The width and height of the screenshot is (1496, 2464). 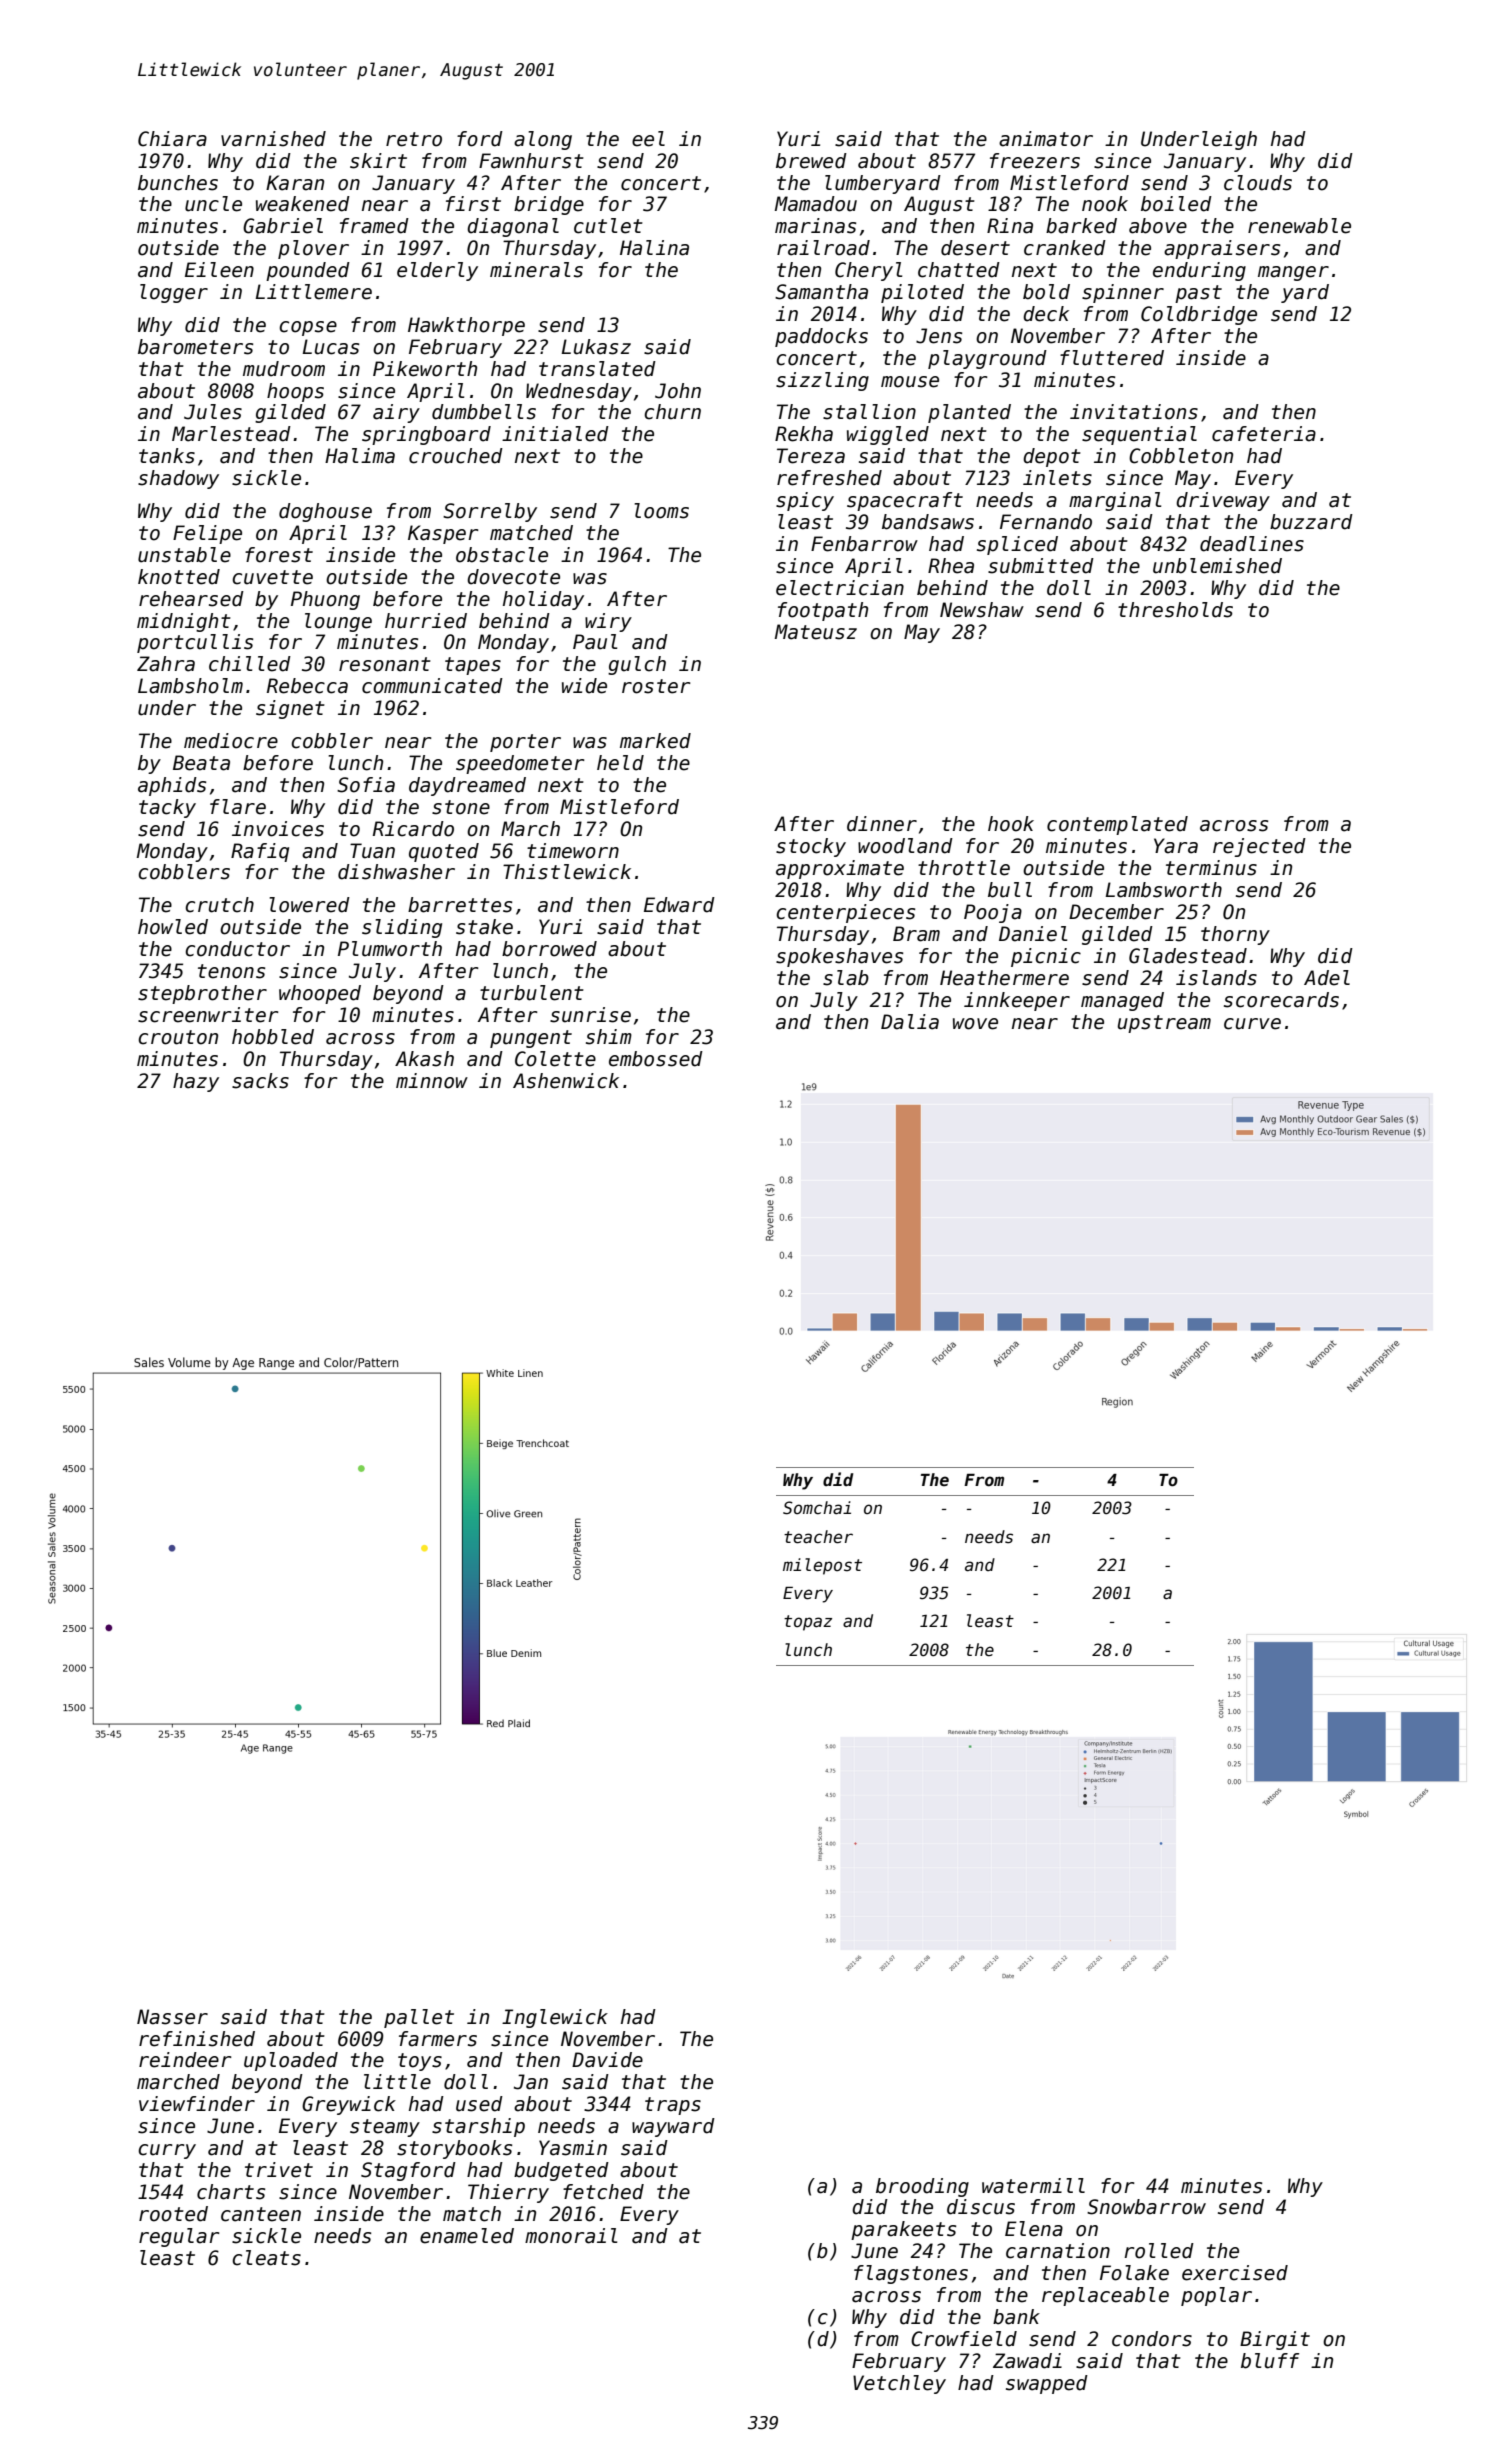 I want to click on roster, so click(x=656, y=686).
